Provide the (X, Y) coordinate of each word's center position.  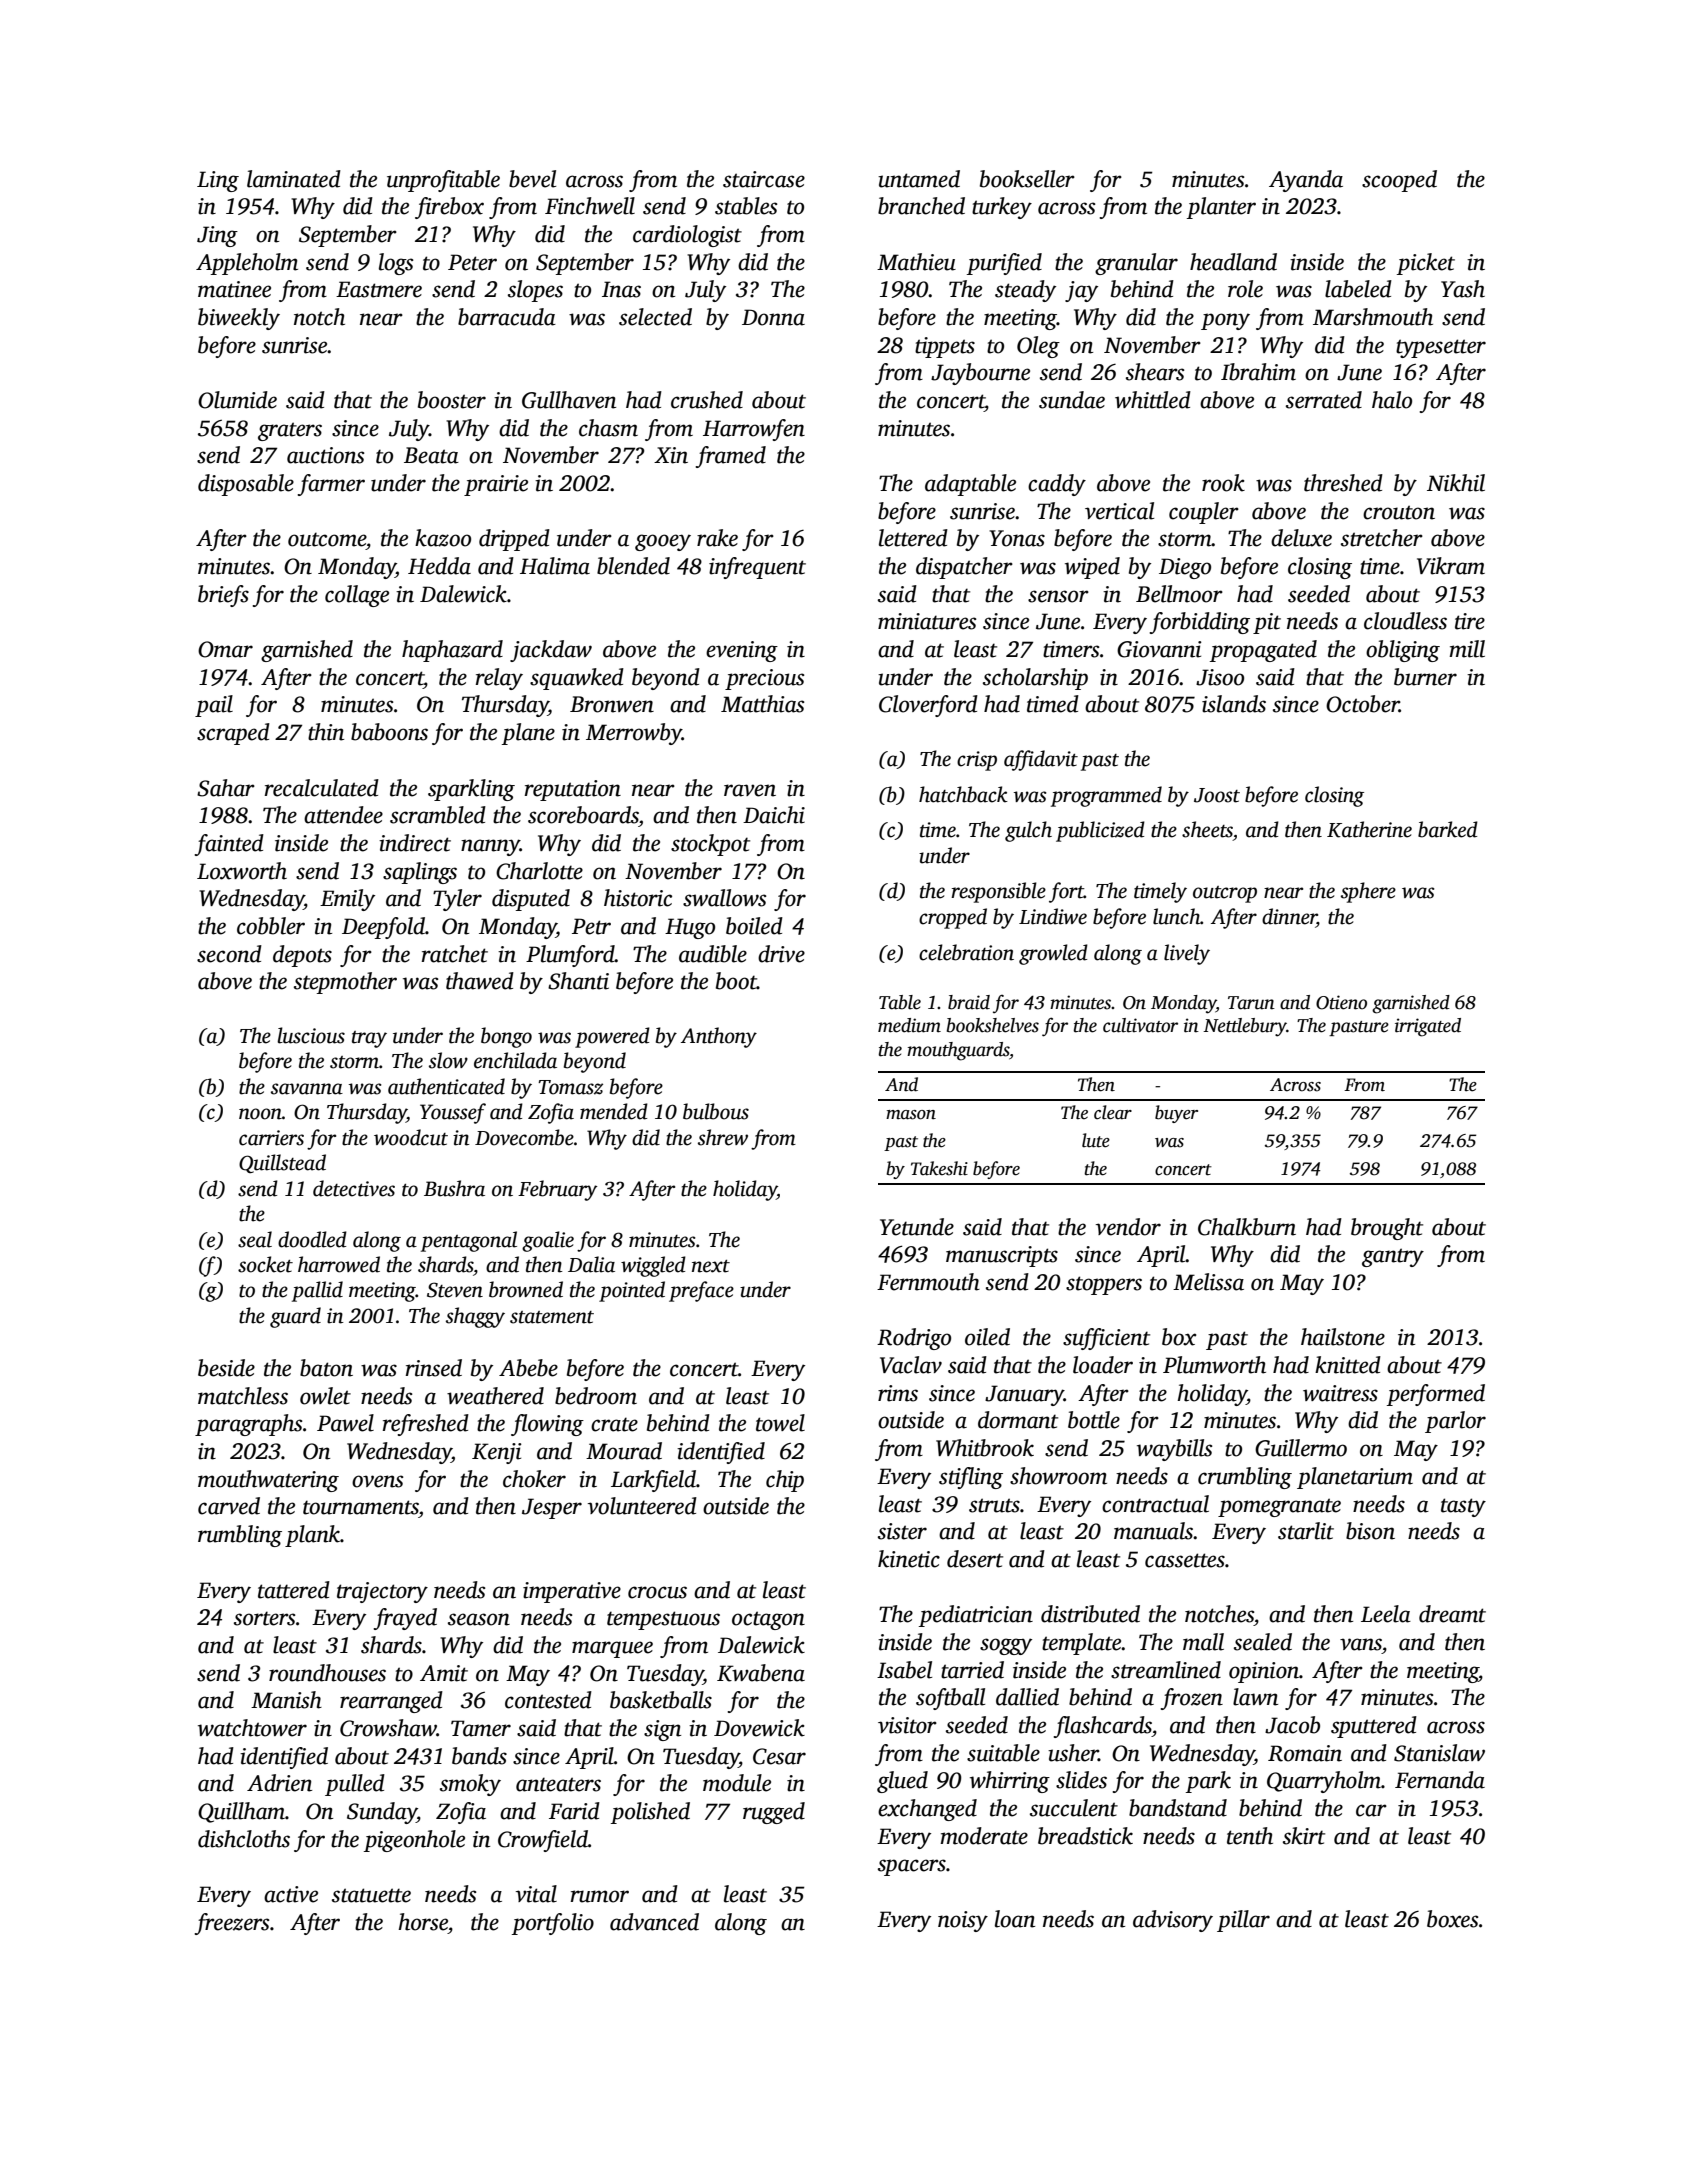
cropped (953, 918)
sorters (264, 1618)
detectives (354, 1188)
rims (898, 1393)
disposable (246, 485)
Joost (1217, 795)
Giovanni (1159, 649)
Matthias (762, 704)
